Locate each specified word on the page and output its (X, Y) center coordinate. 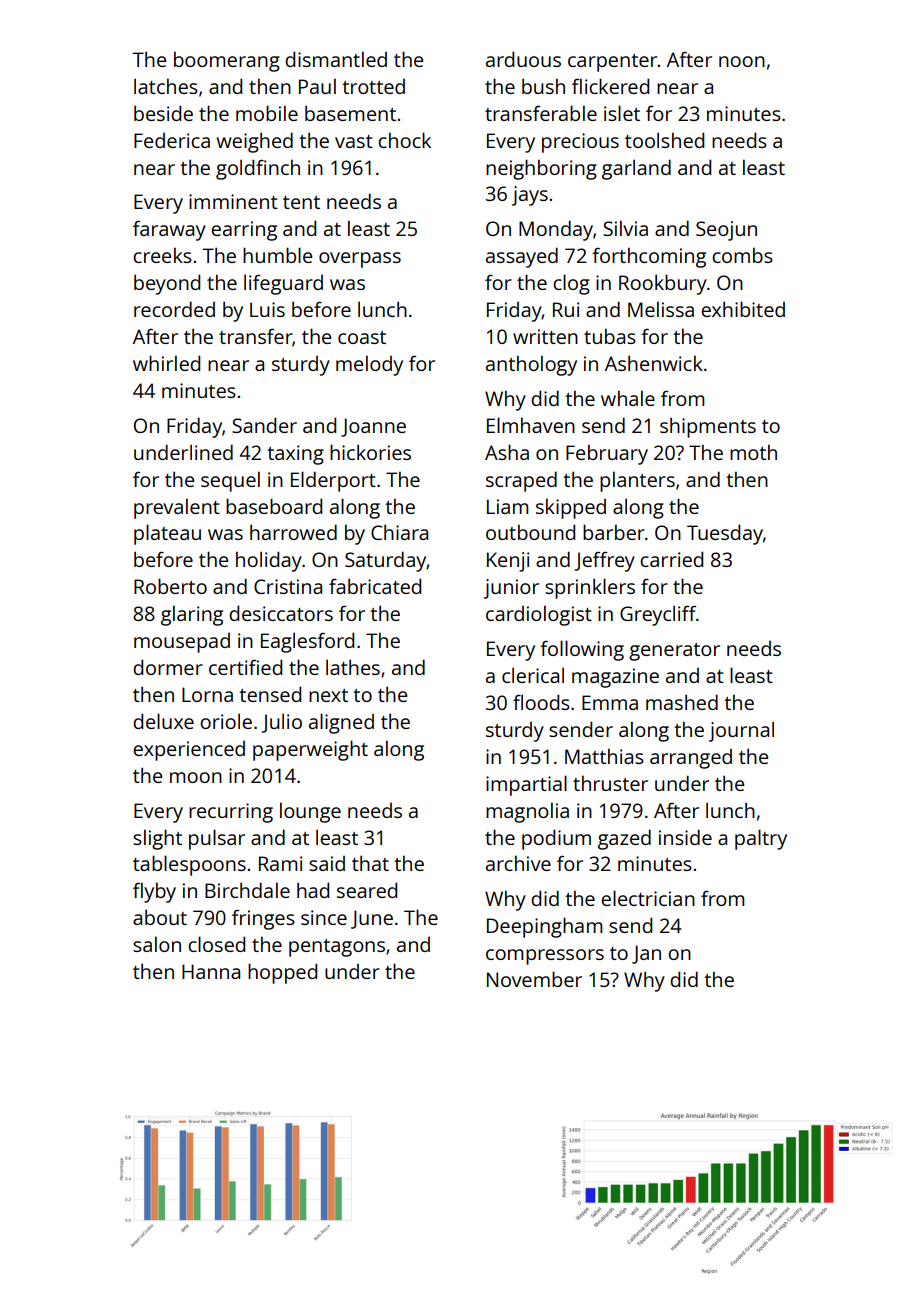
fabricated (375, 586)
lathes (353, 667)
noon (742, 61)
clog (571, 284)
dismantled (336, 59)
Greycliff (658, 615)
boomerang (227, 61)
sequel (230, 481)
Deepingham (544, 927)
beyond (167, 284)
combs (742, 255)
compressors (545, 957)
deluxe (163, 721)
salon (157, 944)
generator (674, 652)
